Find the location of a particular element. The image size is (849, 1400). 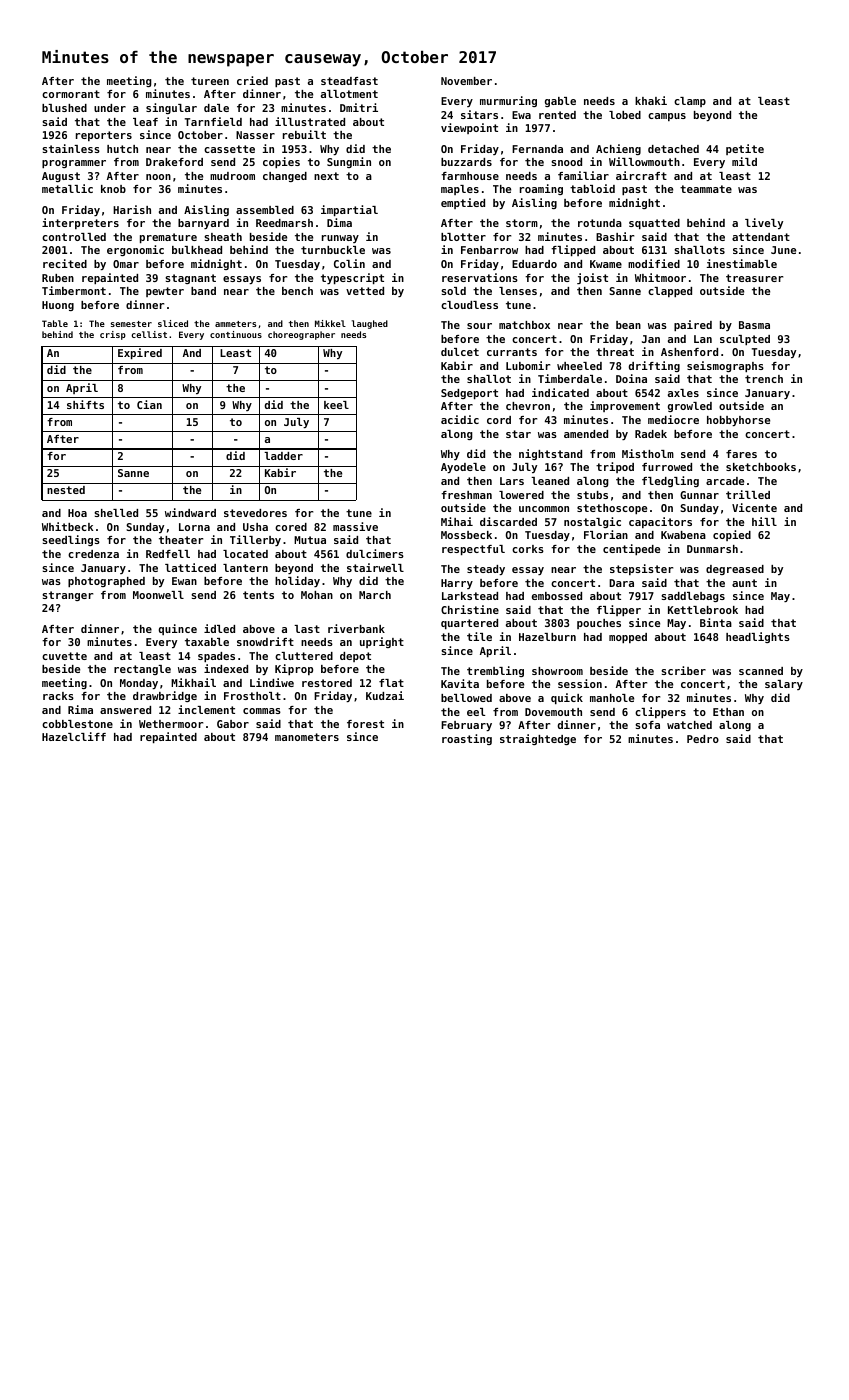

Pedro is located at coordinates (703, 739).
